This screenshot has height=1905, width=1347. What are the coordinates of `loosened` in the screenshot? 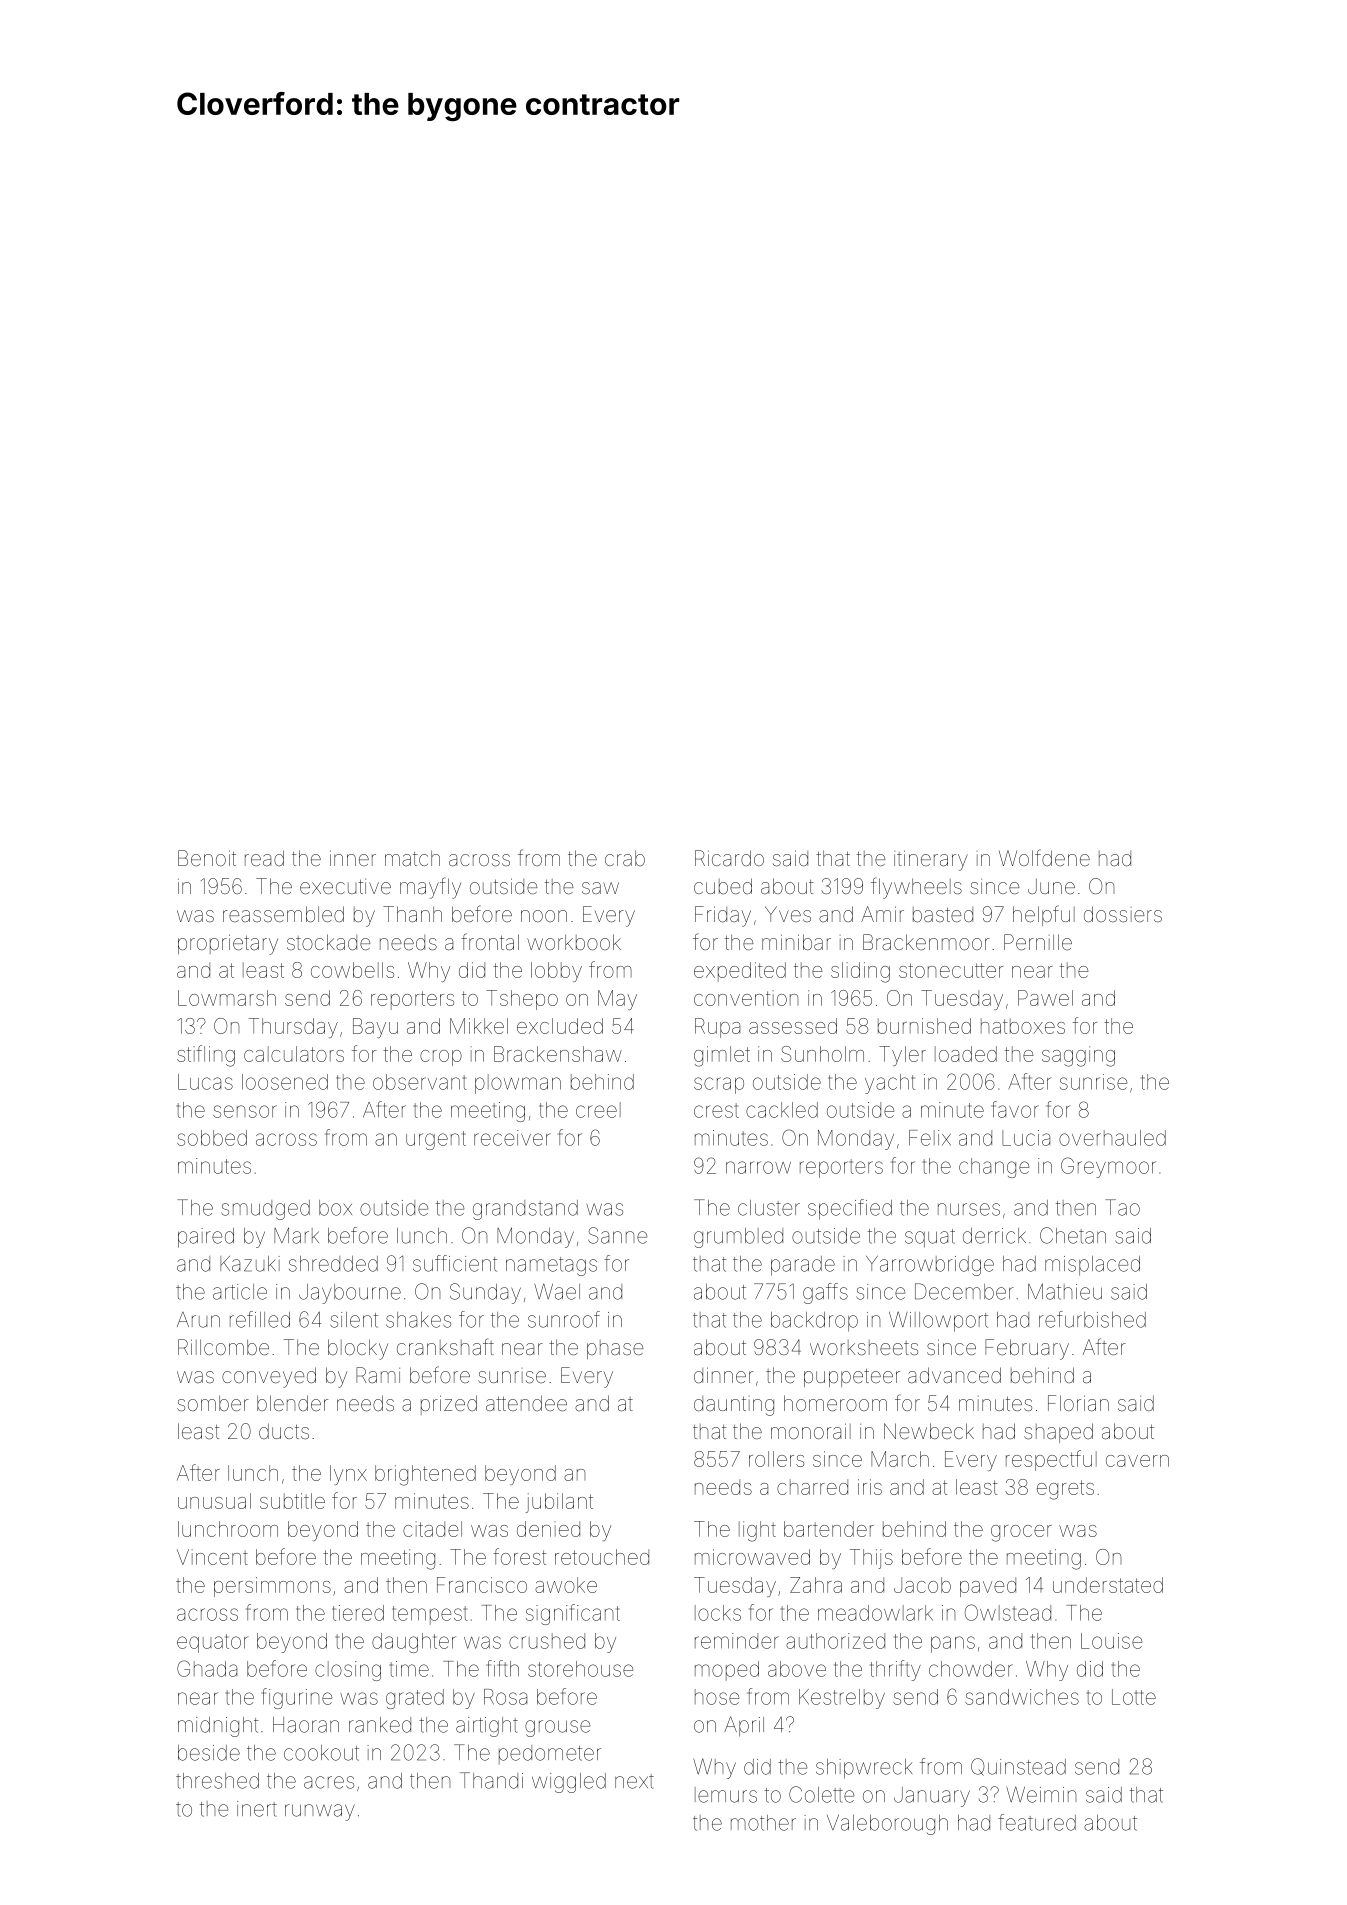 It's located at (285, 1082).
